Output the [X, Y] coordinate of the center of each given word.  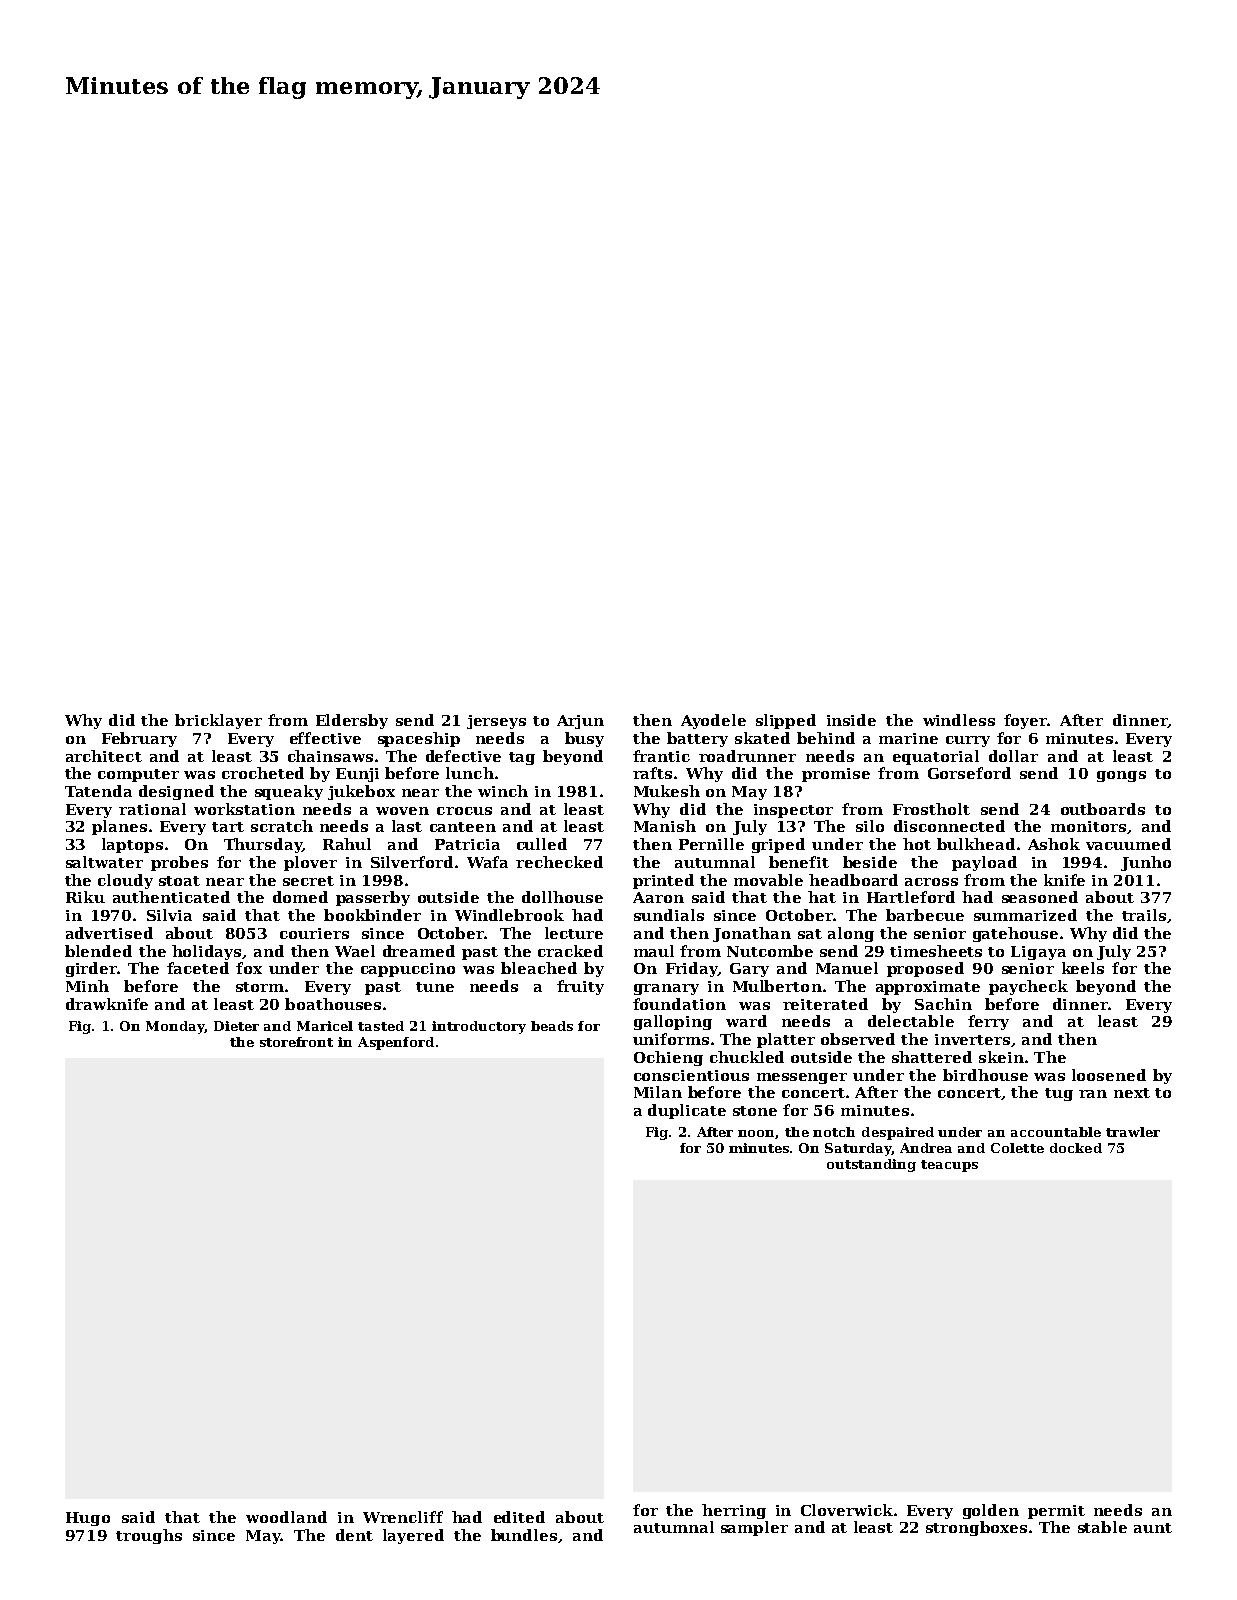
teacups [949, 1166]
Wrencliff [403, 1517]
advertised [109, 933]
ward [746, 1021]
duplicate [687, 1111]
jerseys [496, 722]
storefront [296, 1042]
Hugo [88, 1519]
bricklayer [218, 721]
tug [1059, 1094]
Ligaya [1038, 953]
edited [519, 1517]
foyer [1025, 721]
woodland [286, 1517]
